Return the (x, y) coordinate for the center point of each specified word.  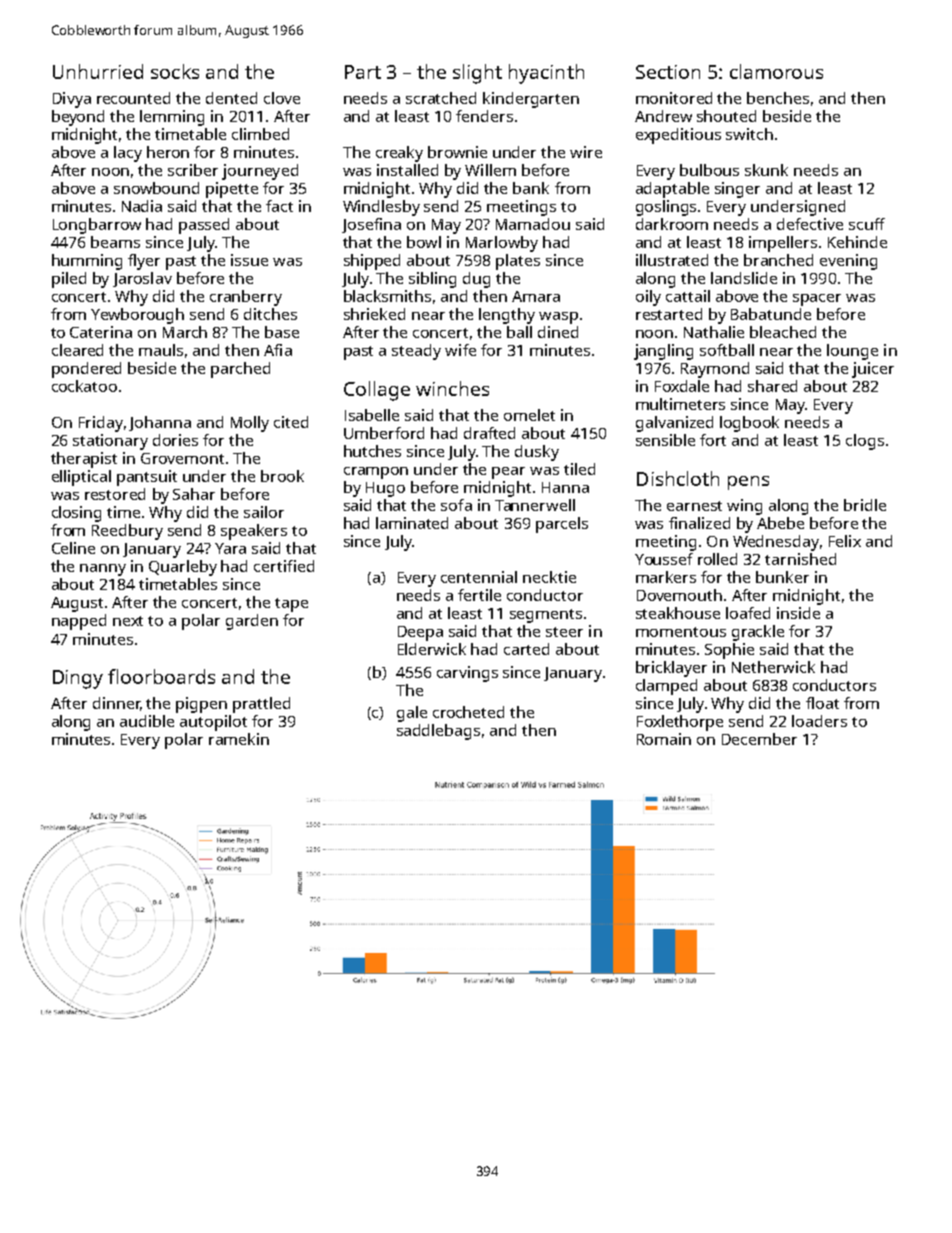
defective (810, 224)
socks (175, 71)
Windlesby (381, 208)
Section (668, 72)
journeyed (260, 172)
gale (412, 714)
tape (291, 605)
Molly (250, 424)
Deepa (420, 633)
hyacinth (546, 74)
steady (416, 352)
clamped (666, 687)
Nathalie (714, 332)
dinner (116, 703)
